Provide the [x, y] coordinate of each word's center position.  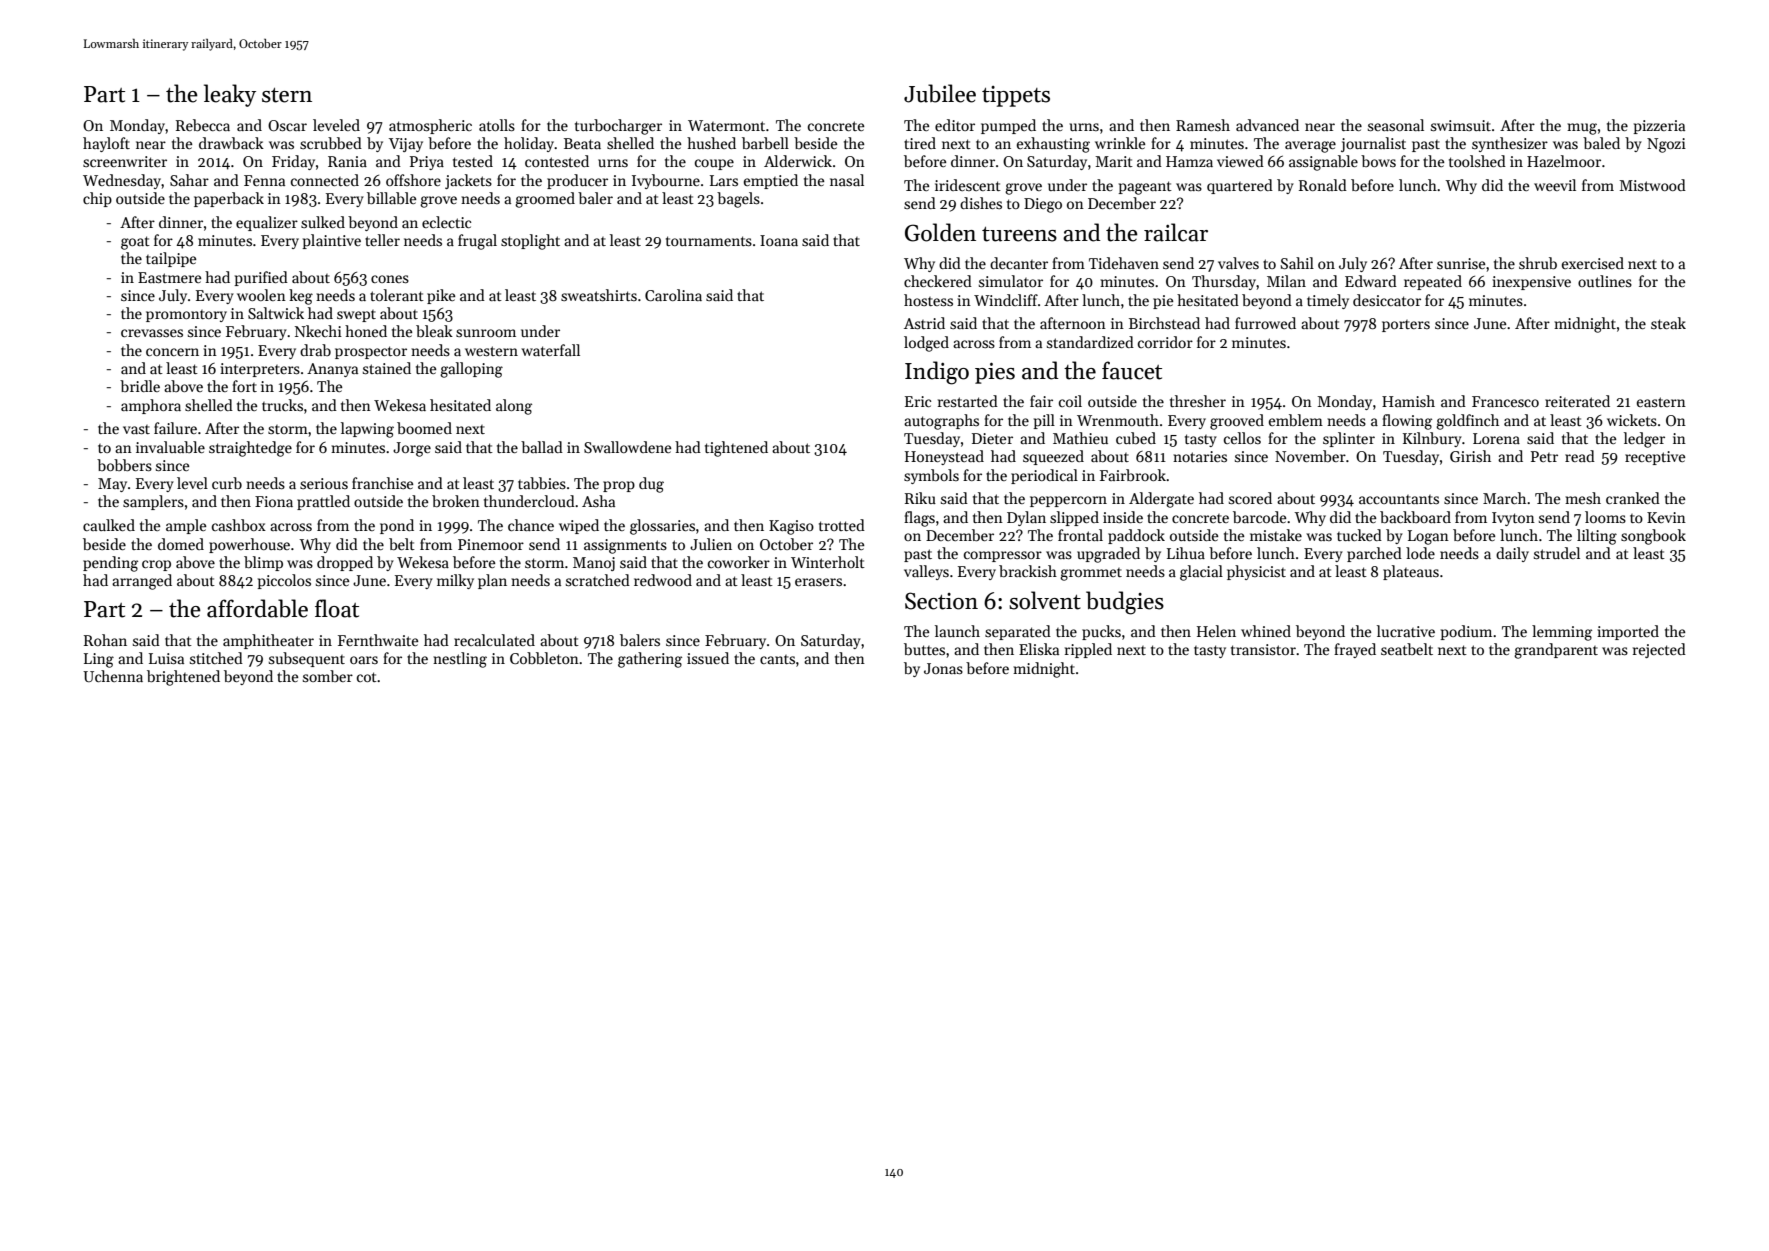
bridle [140, 386]
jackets [468, 181]
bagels [738, 200]
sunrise [1461, 263]
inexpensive [1531, 283]
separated [1018, 632]
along [514, 407]
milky [455, 581]
